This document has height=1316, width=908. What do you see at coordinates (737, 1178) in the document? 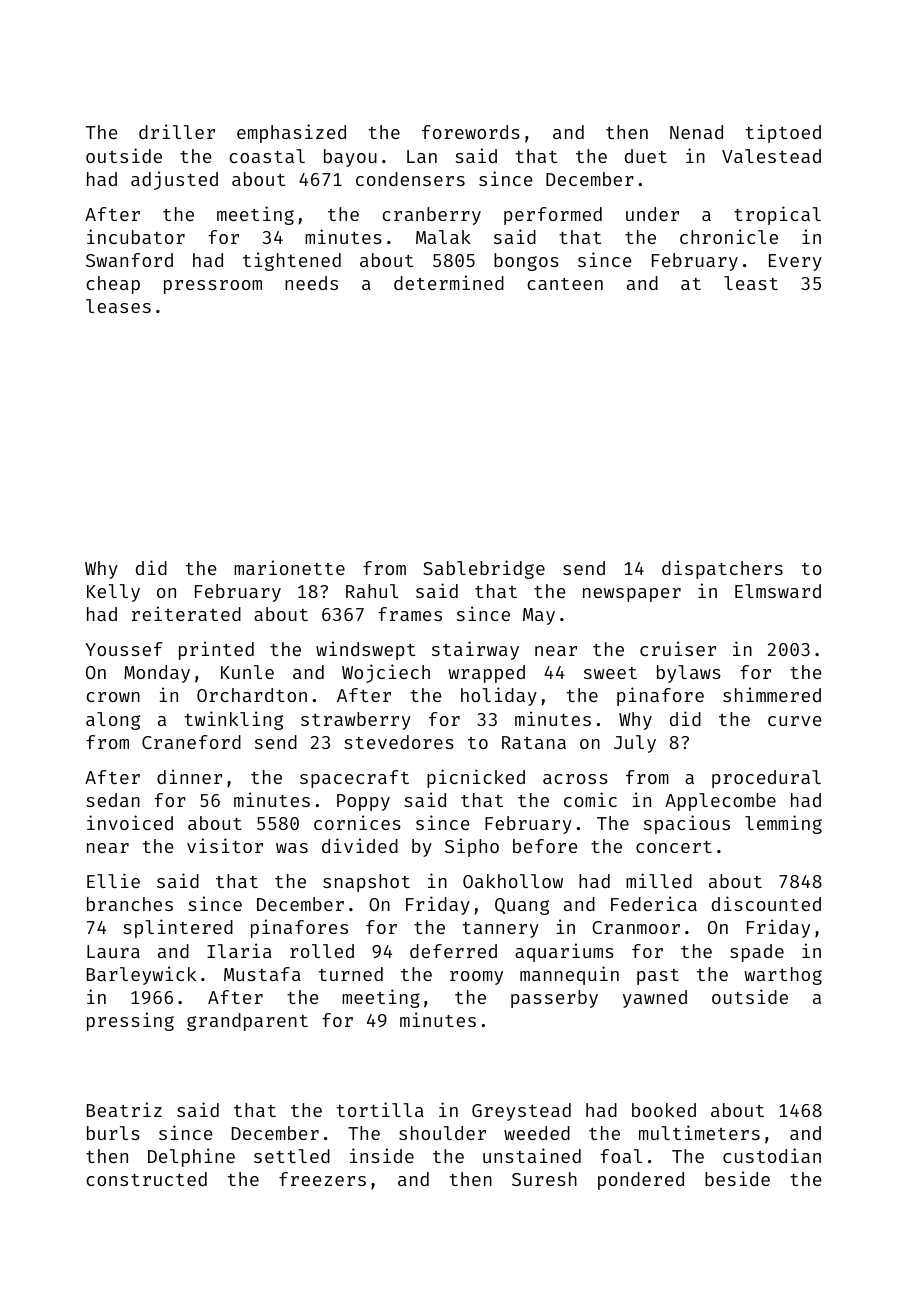
I see `beside` at bounding box center [737, 1178].
